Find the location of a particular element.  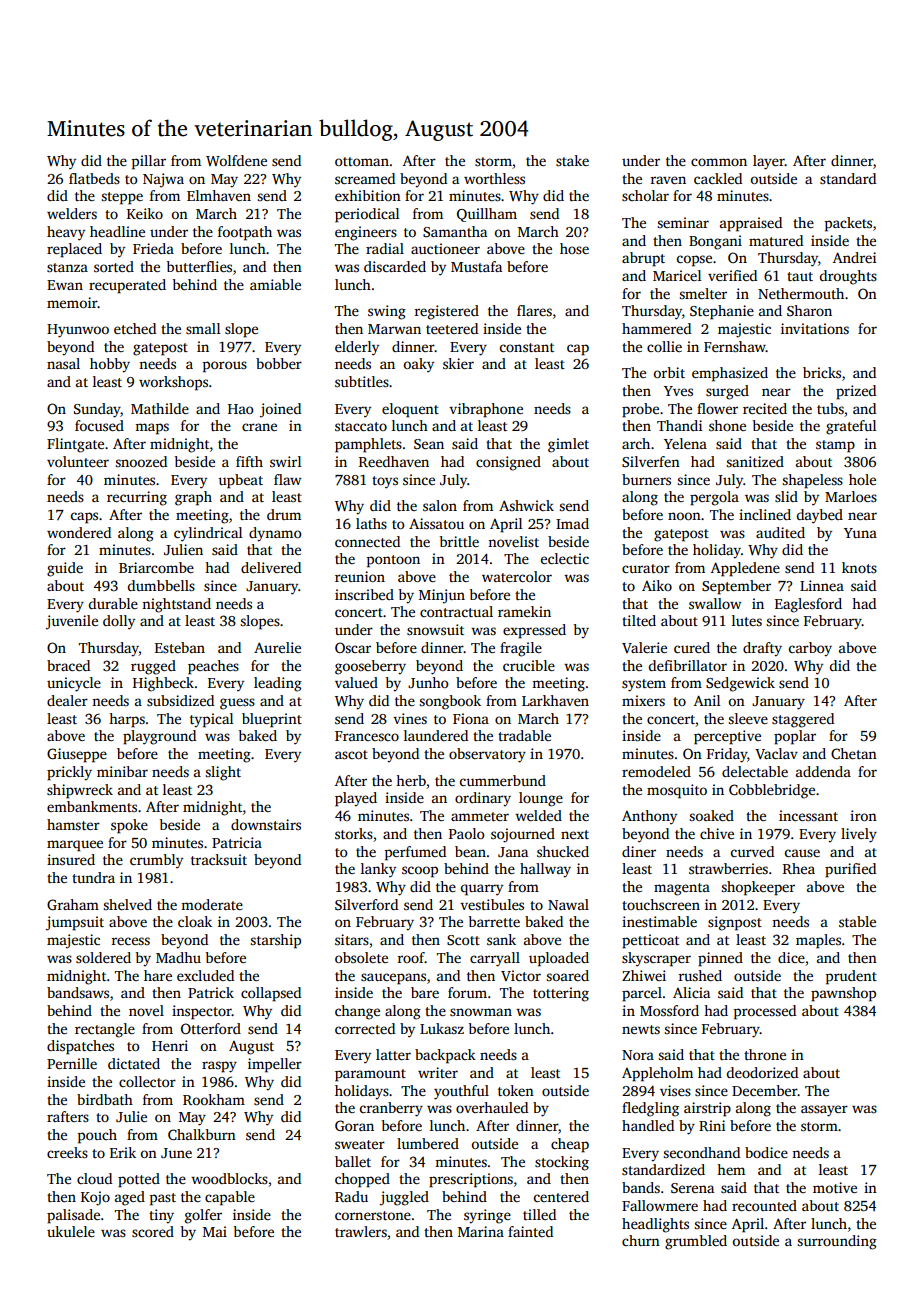

trawlers is located at coordinates (361, 1231).
